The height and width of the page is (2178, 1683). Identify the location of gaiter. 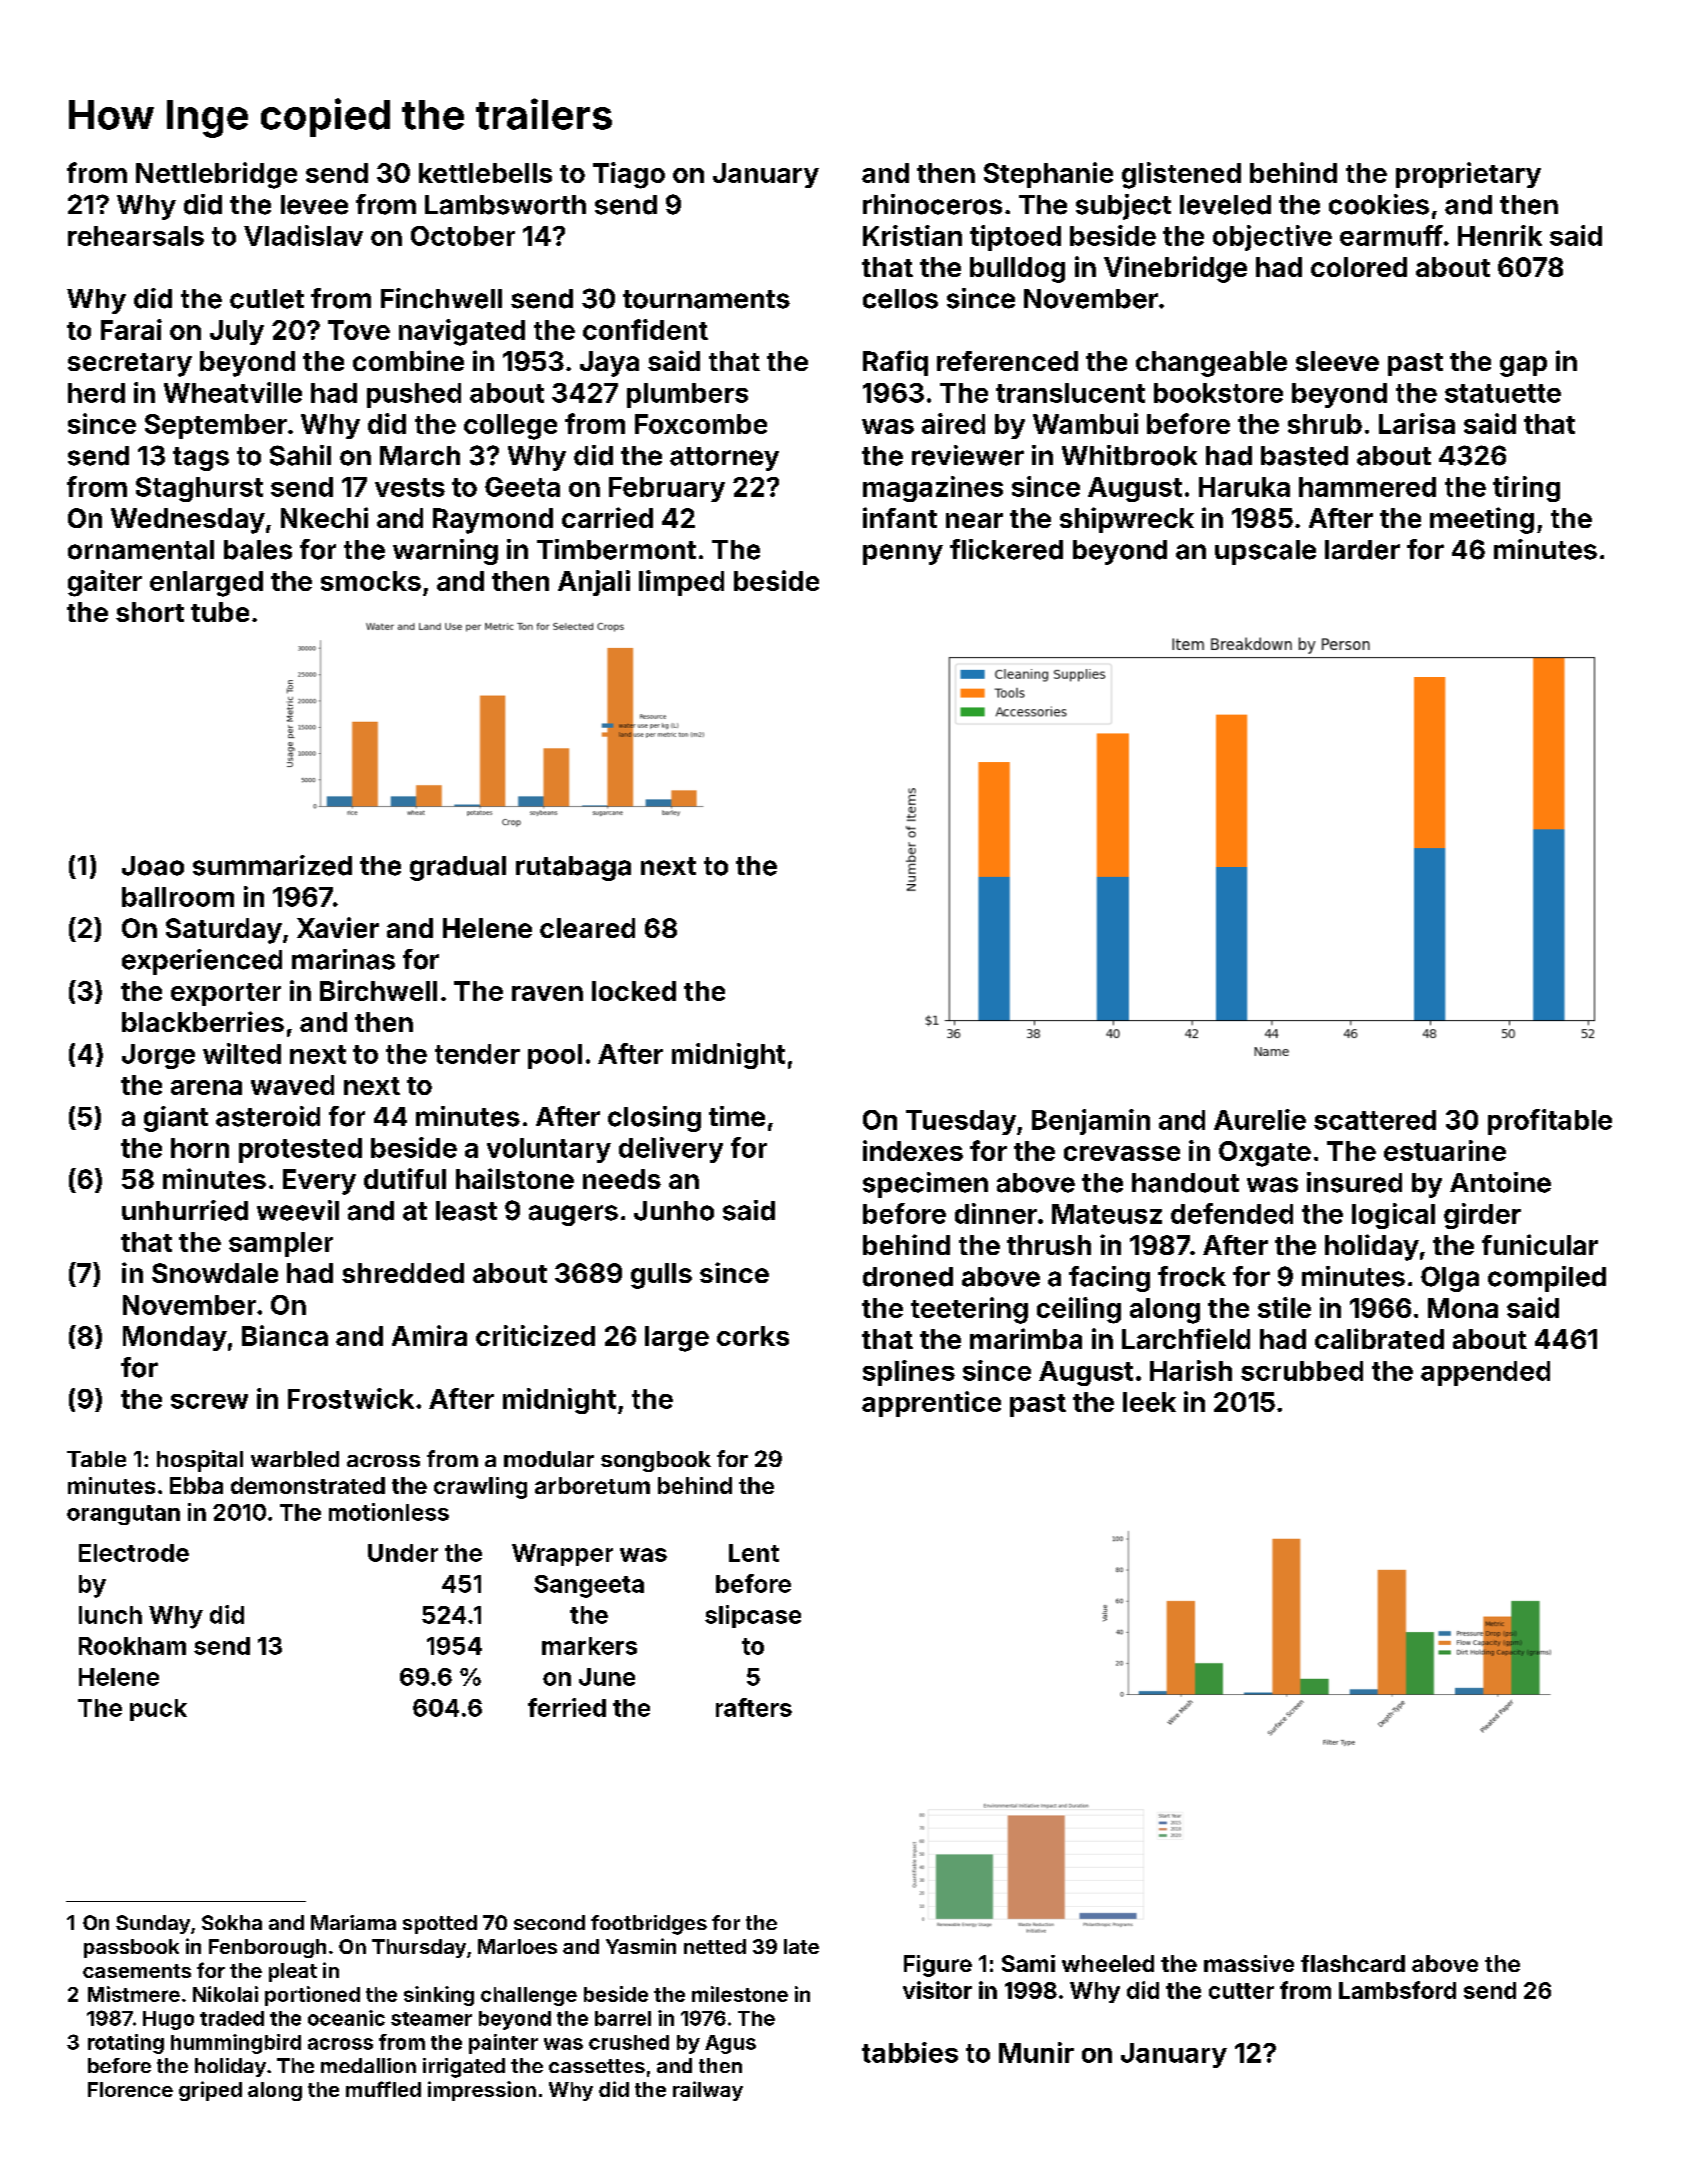
(105, 583).
